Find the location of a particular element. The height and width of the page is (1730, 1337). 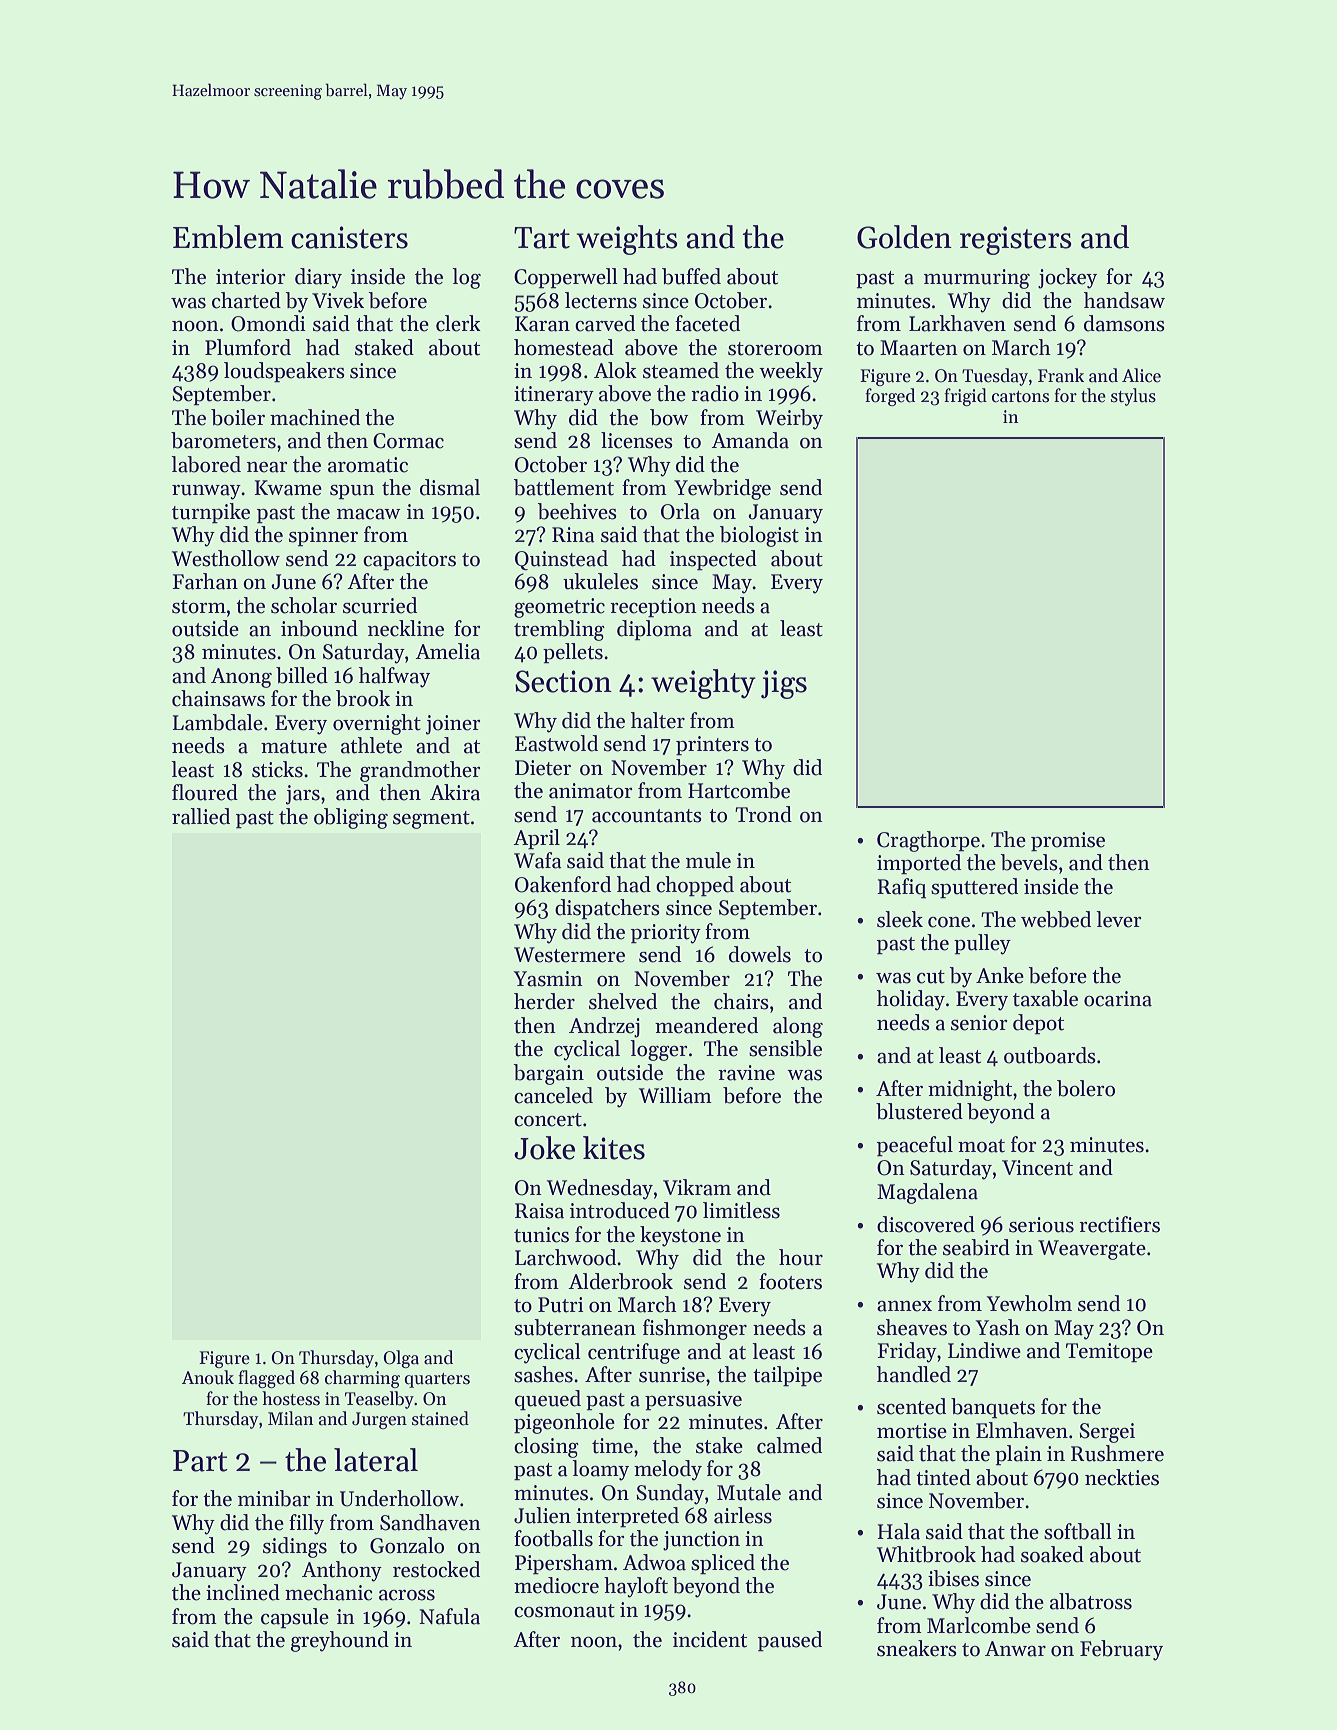

animator is located at coordinates (591, 791).
